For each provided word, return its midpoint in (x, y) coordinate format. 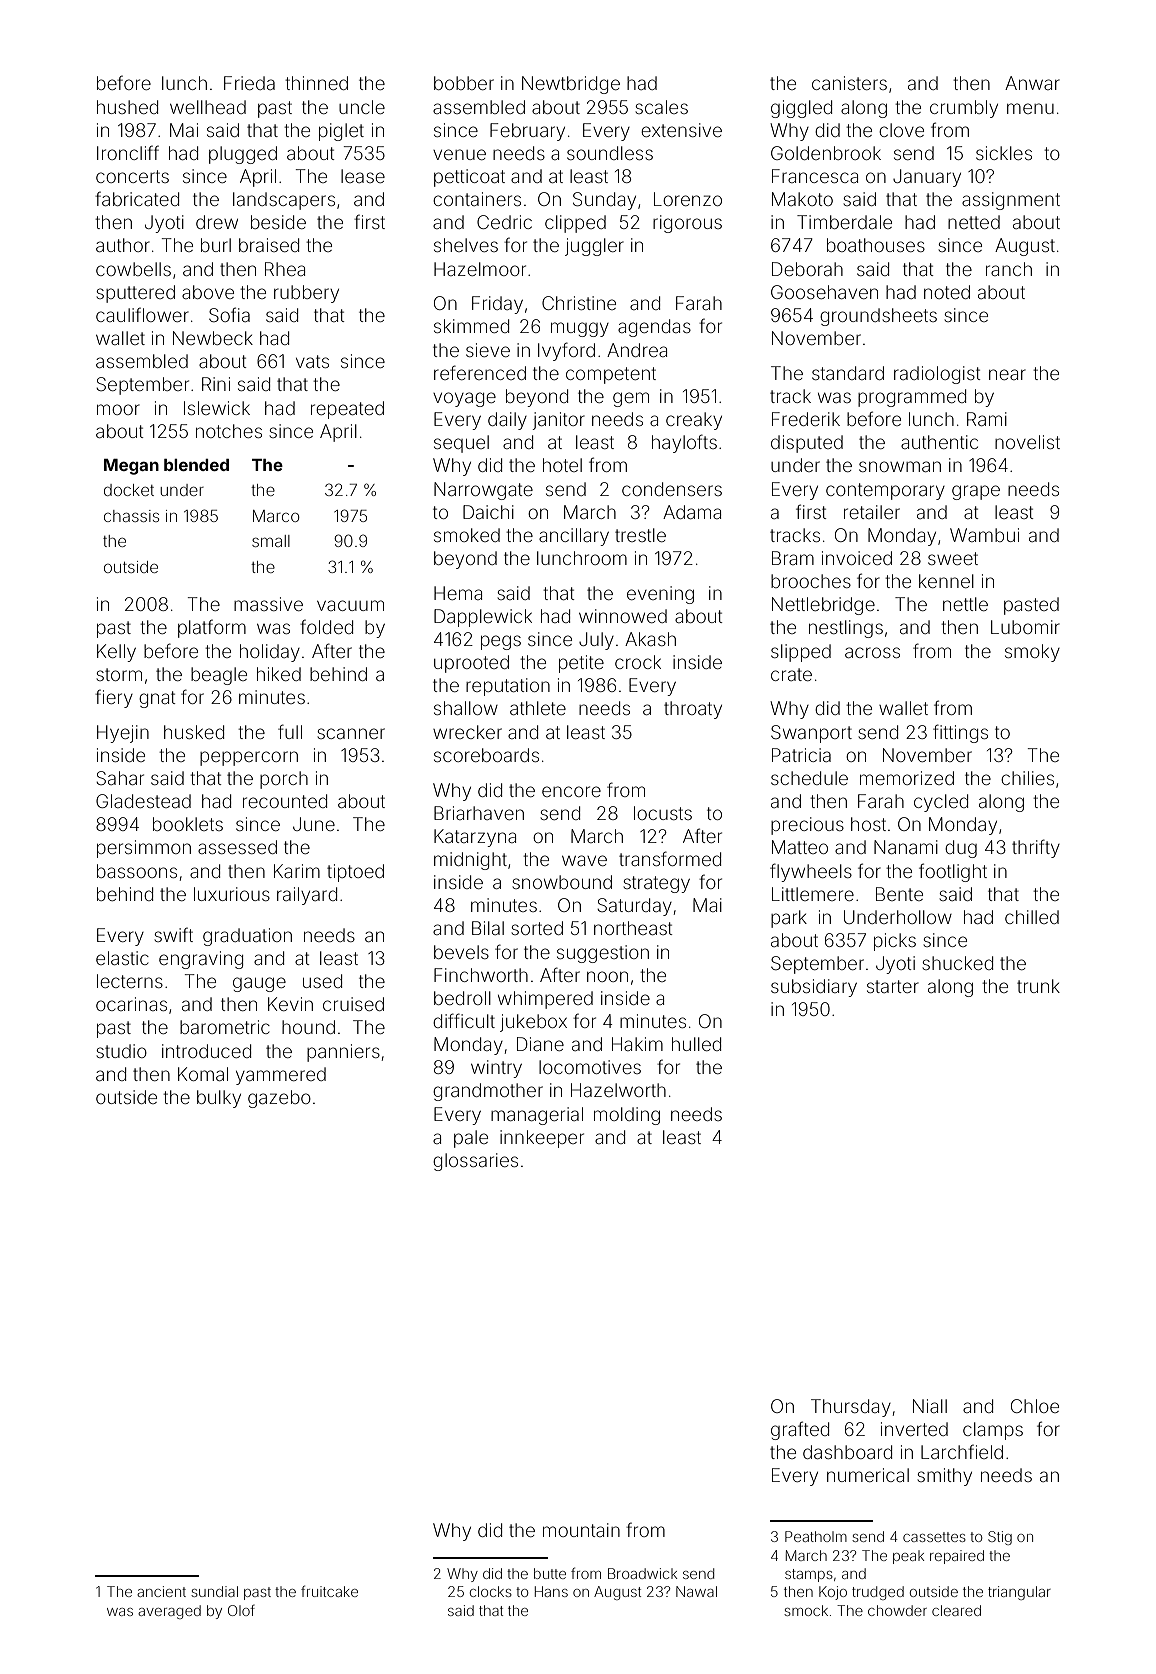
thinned (316, 83)
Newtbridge (571, 85)
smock (806, 1610)
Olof (241, 1610)
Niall (930, 1406)
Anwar (1032, 83)
